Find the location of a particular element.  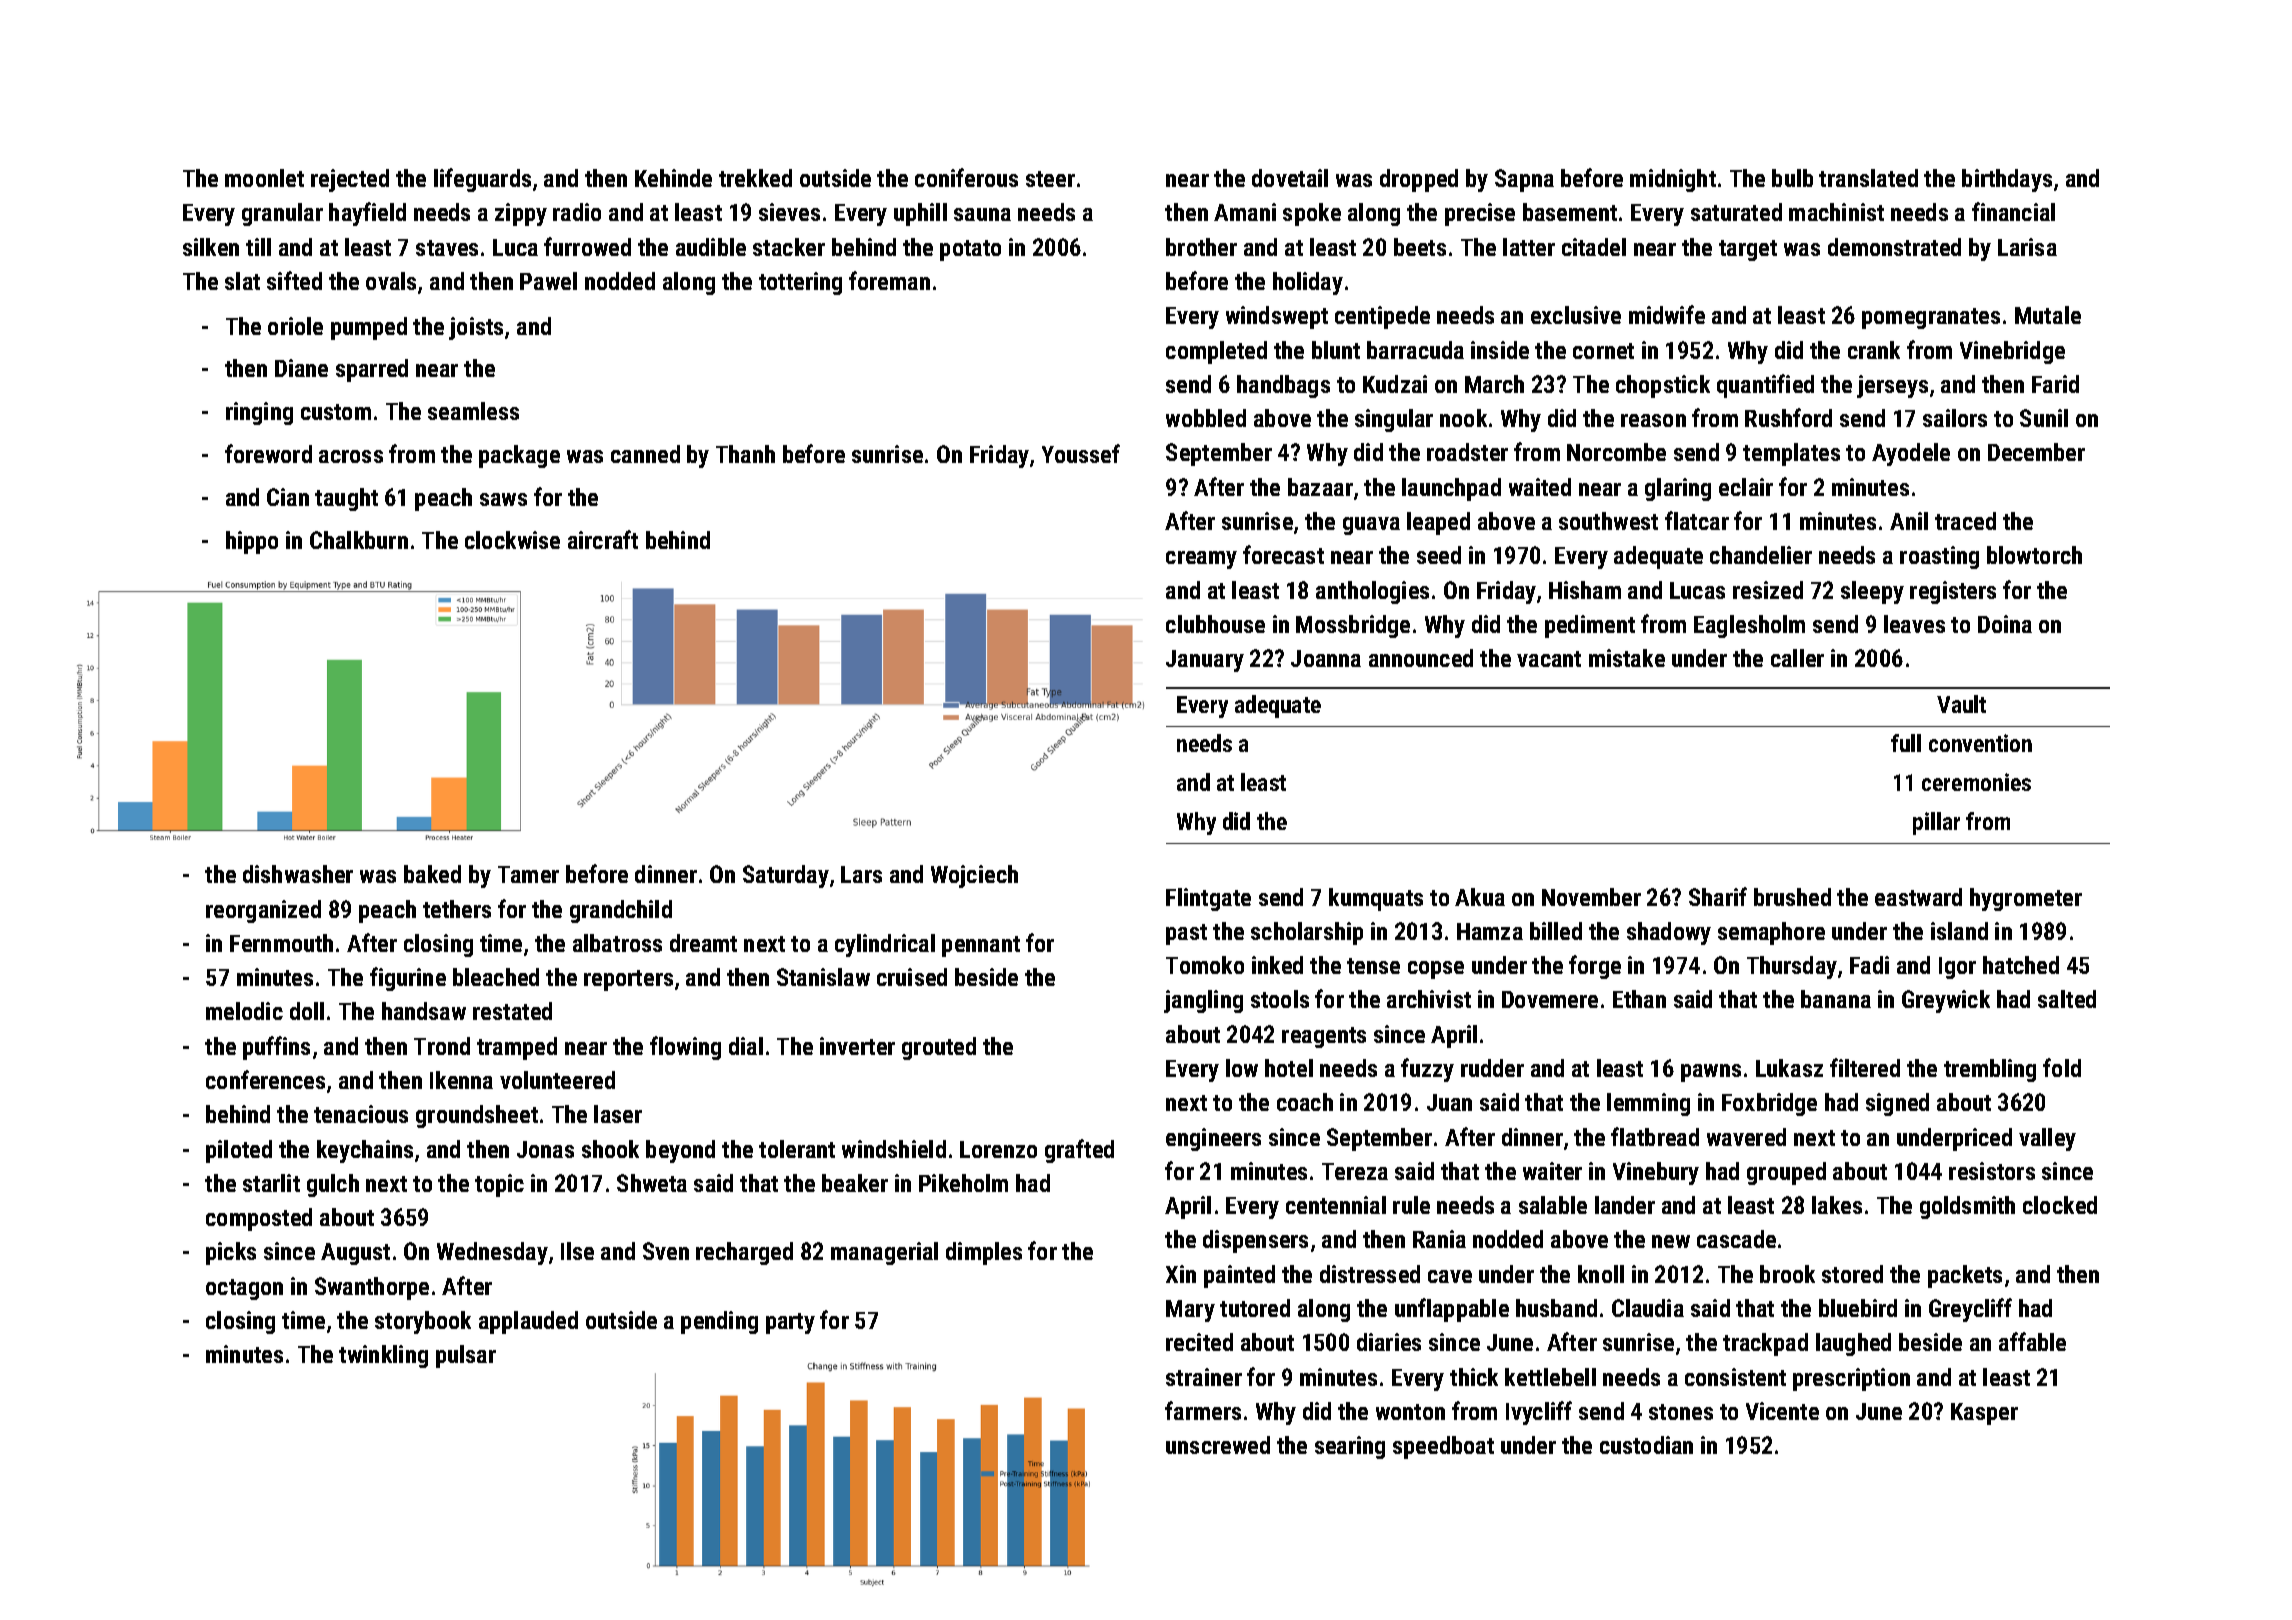

furrowed is located at coordinates (587, 246).
